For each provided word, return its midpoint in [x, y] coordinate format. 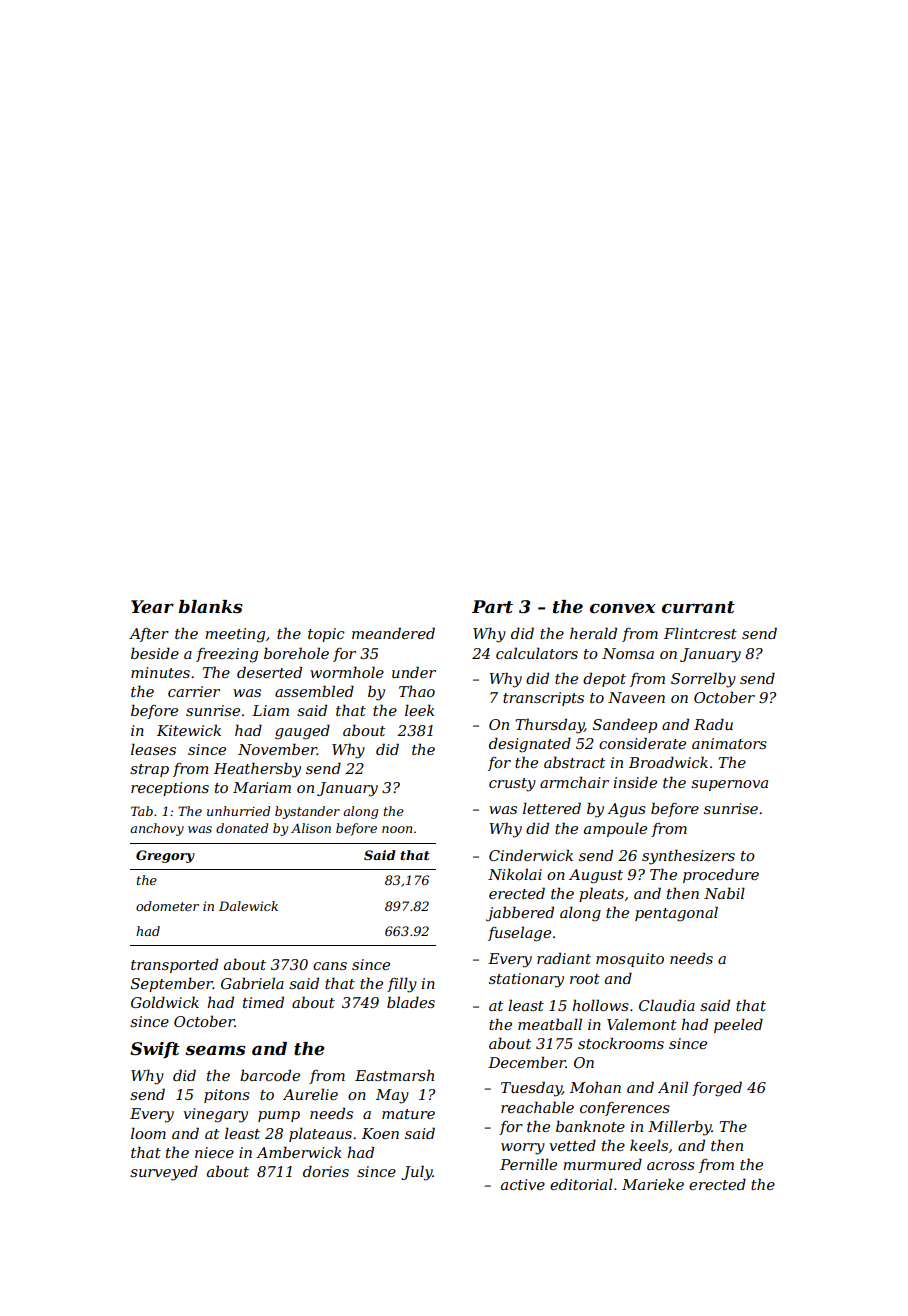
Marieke [653, 1184]
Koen [380, 1133]
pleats [601, 894]
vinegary [215, 1115]
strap [149, 770]
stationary [526, 980]
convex [622, 609]
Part [492, 607]
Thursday [550, 726]
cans [330, 966]
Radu [713, 724]
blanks [211, 607]
